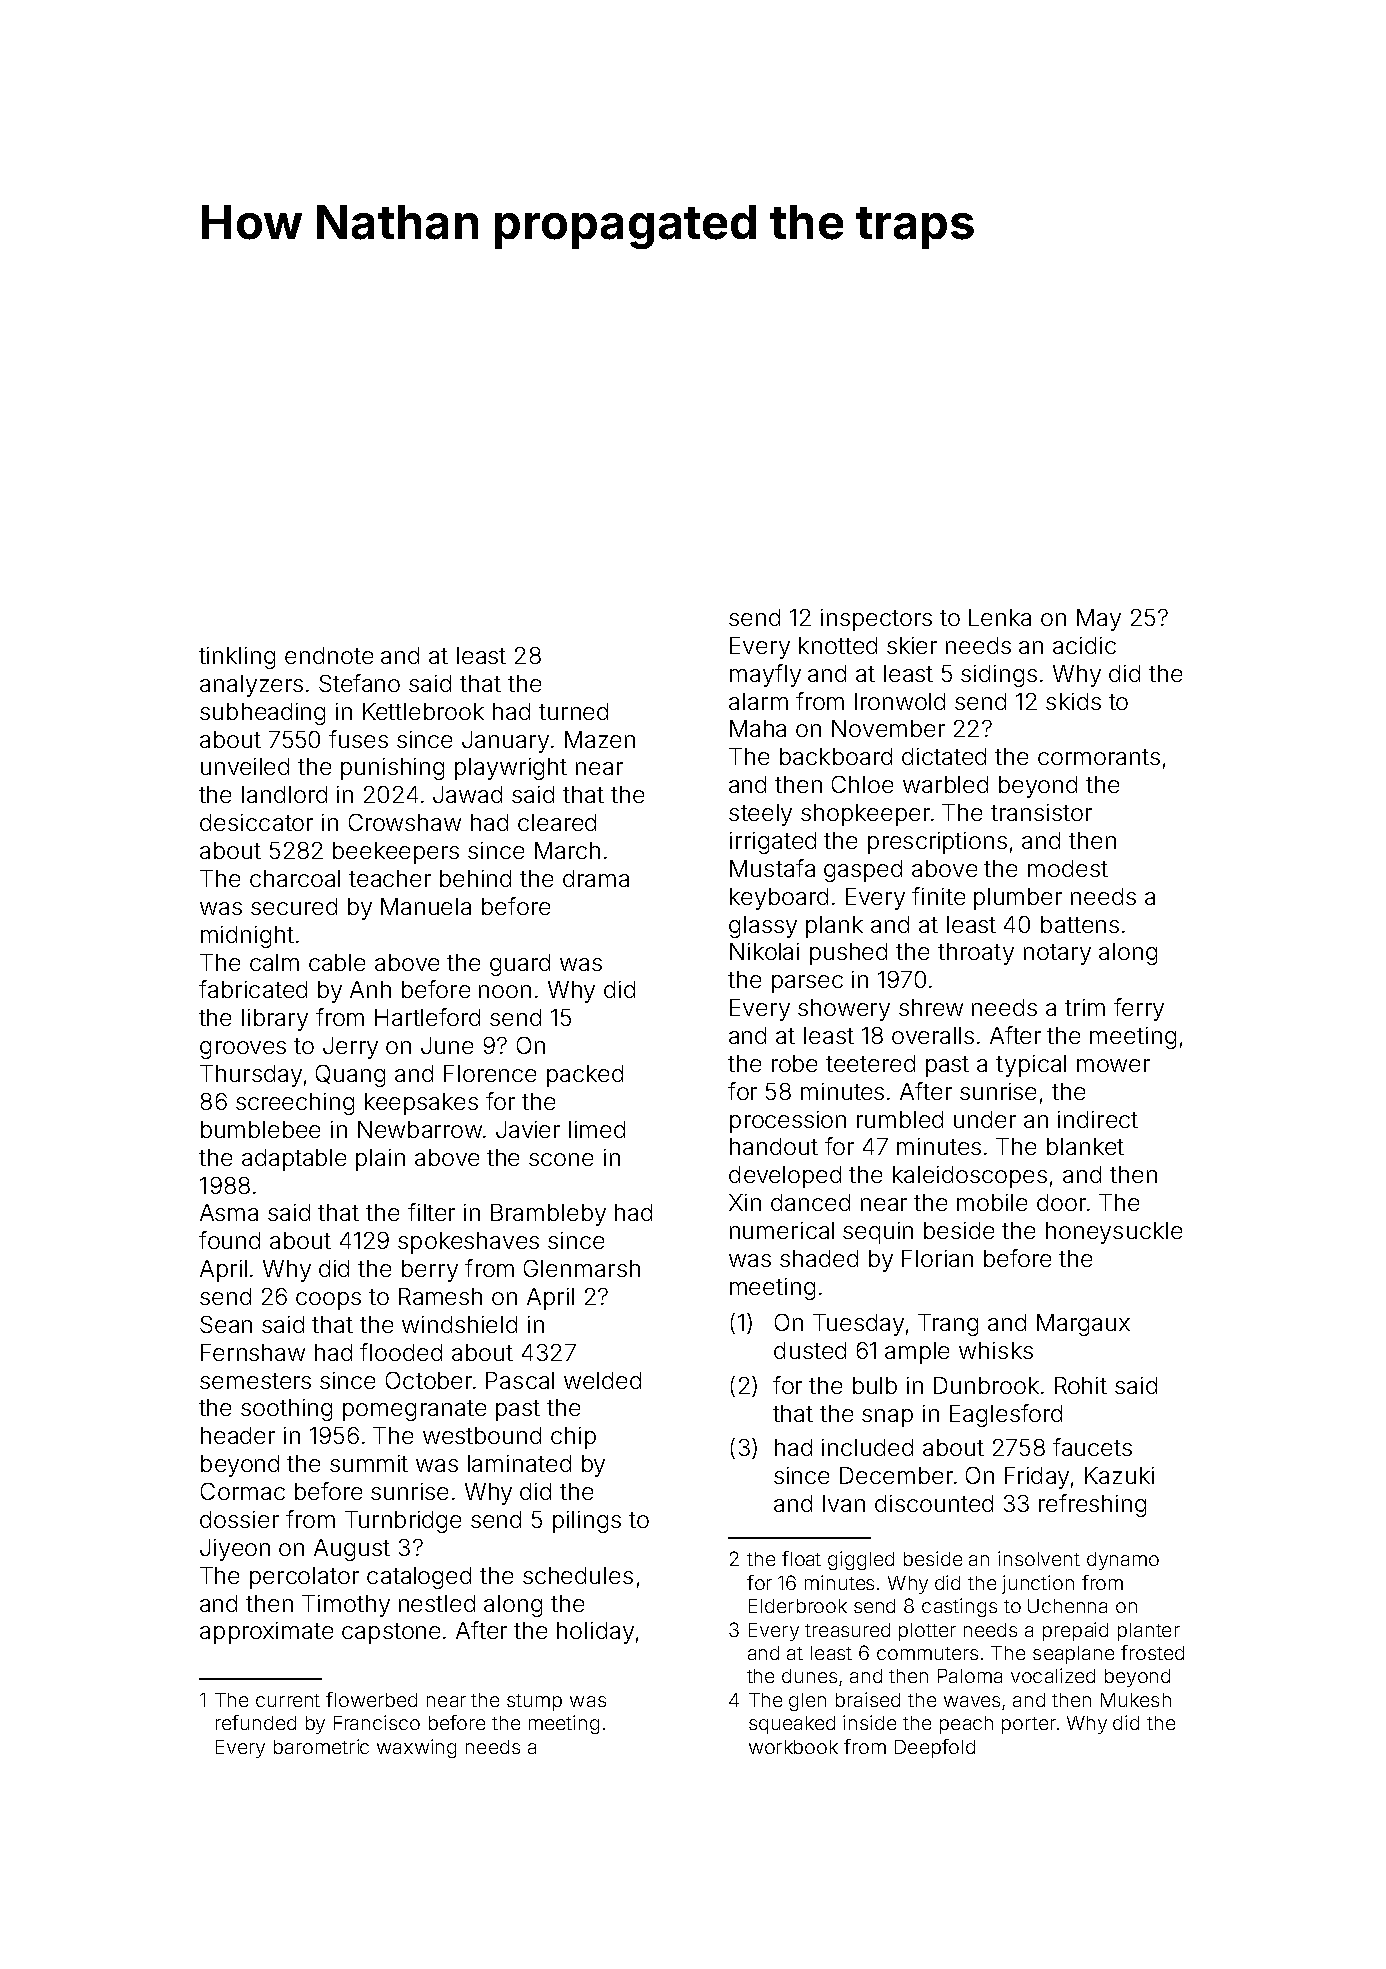 Image resolution: width=1386 pixels, height=1969 pixels. What do you see at coordinates (321, 1746) in the page?
I see `barometric` at bounding box center [321, 1746].
